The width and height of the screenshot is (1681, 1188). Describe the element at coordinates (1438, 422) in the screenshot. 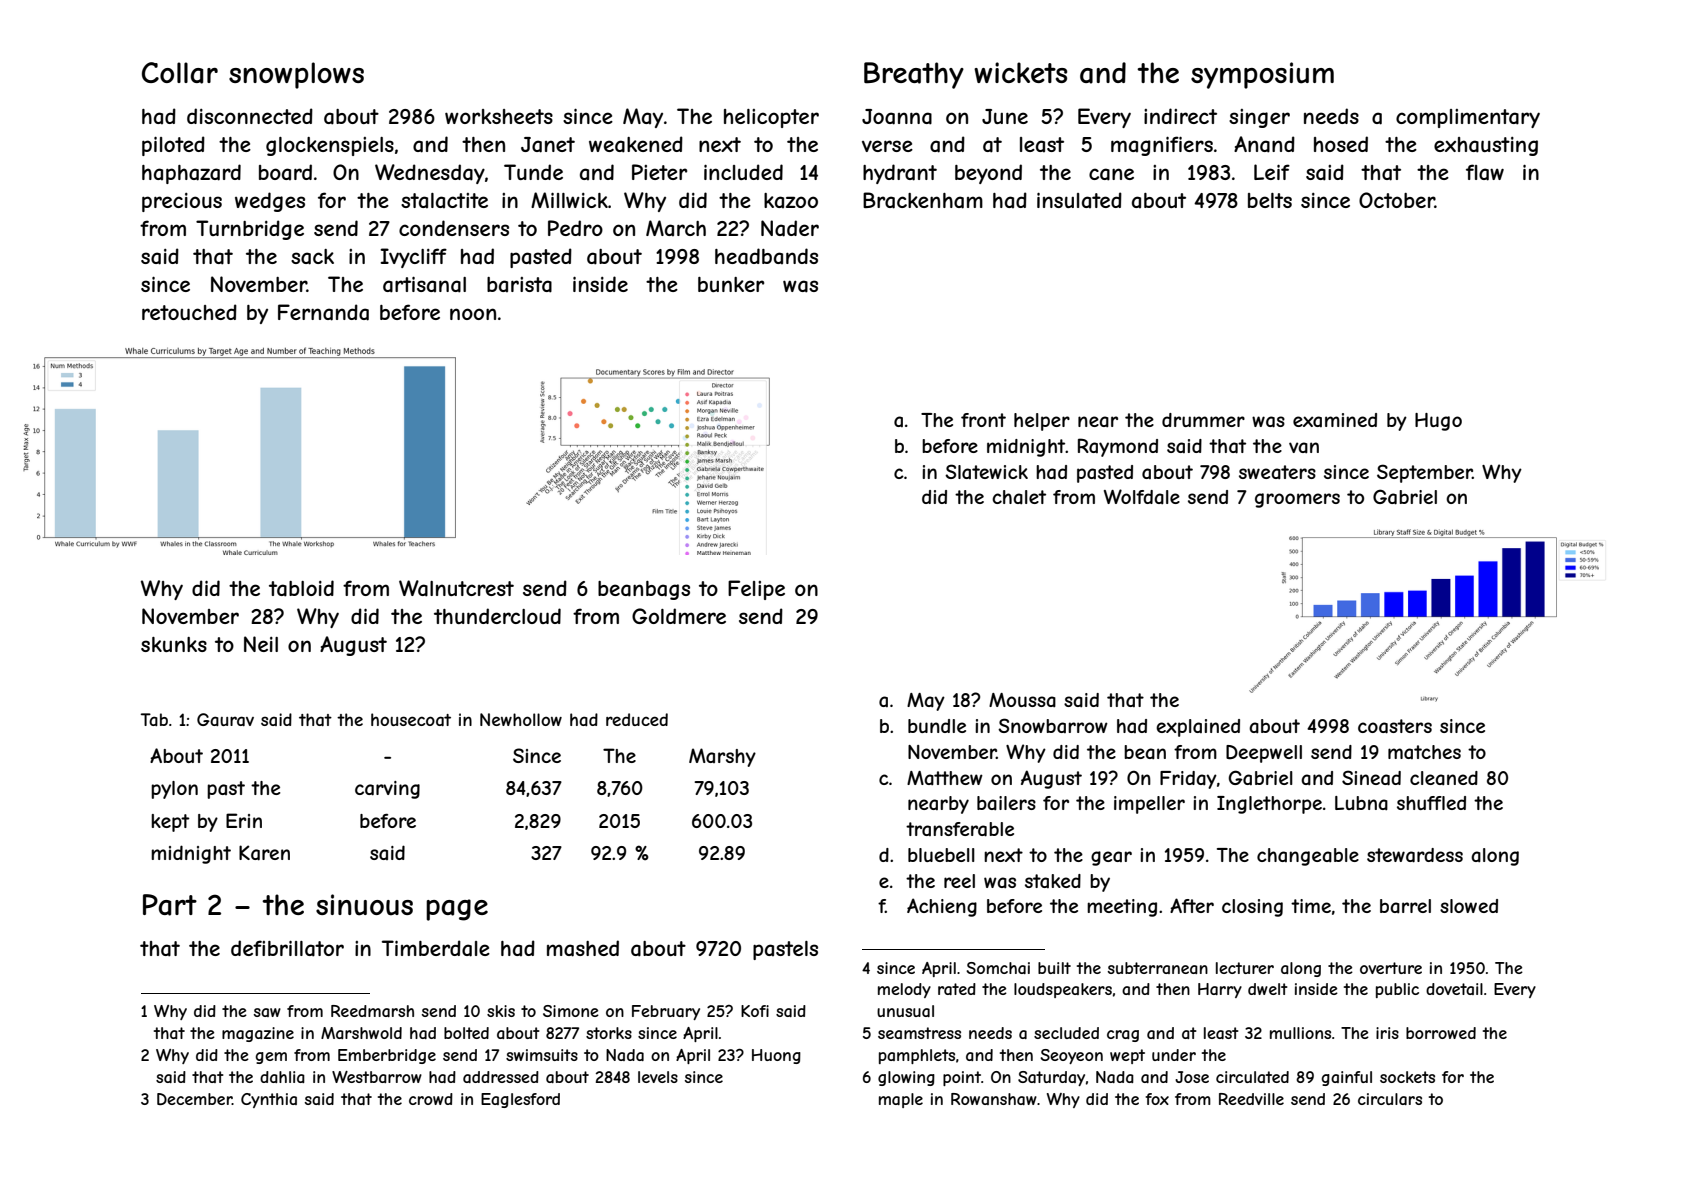

I see `Hugo` at that location.
